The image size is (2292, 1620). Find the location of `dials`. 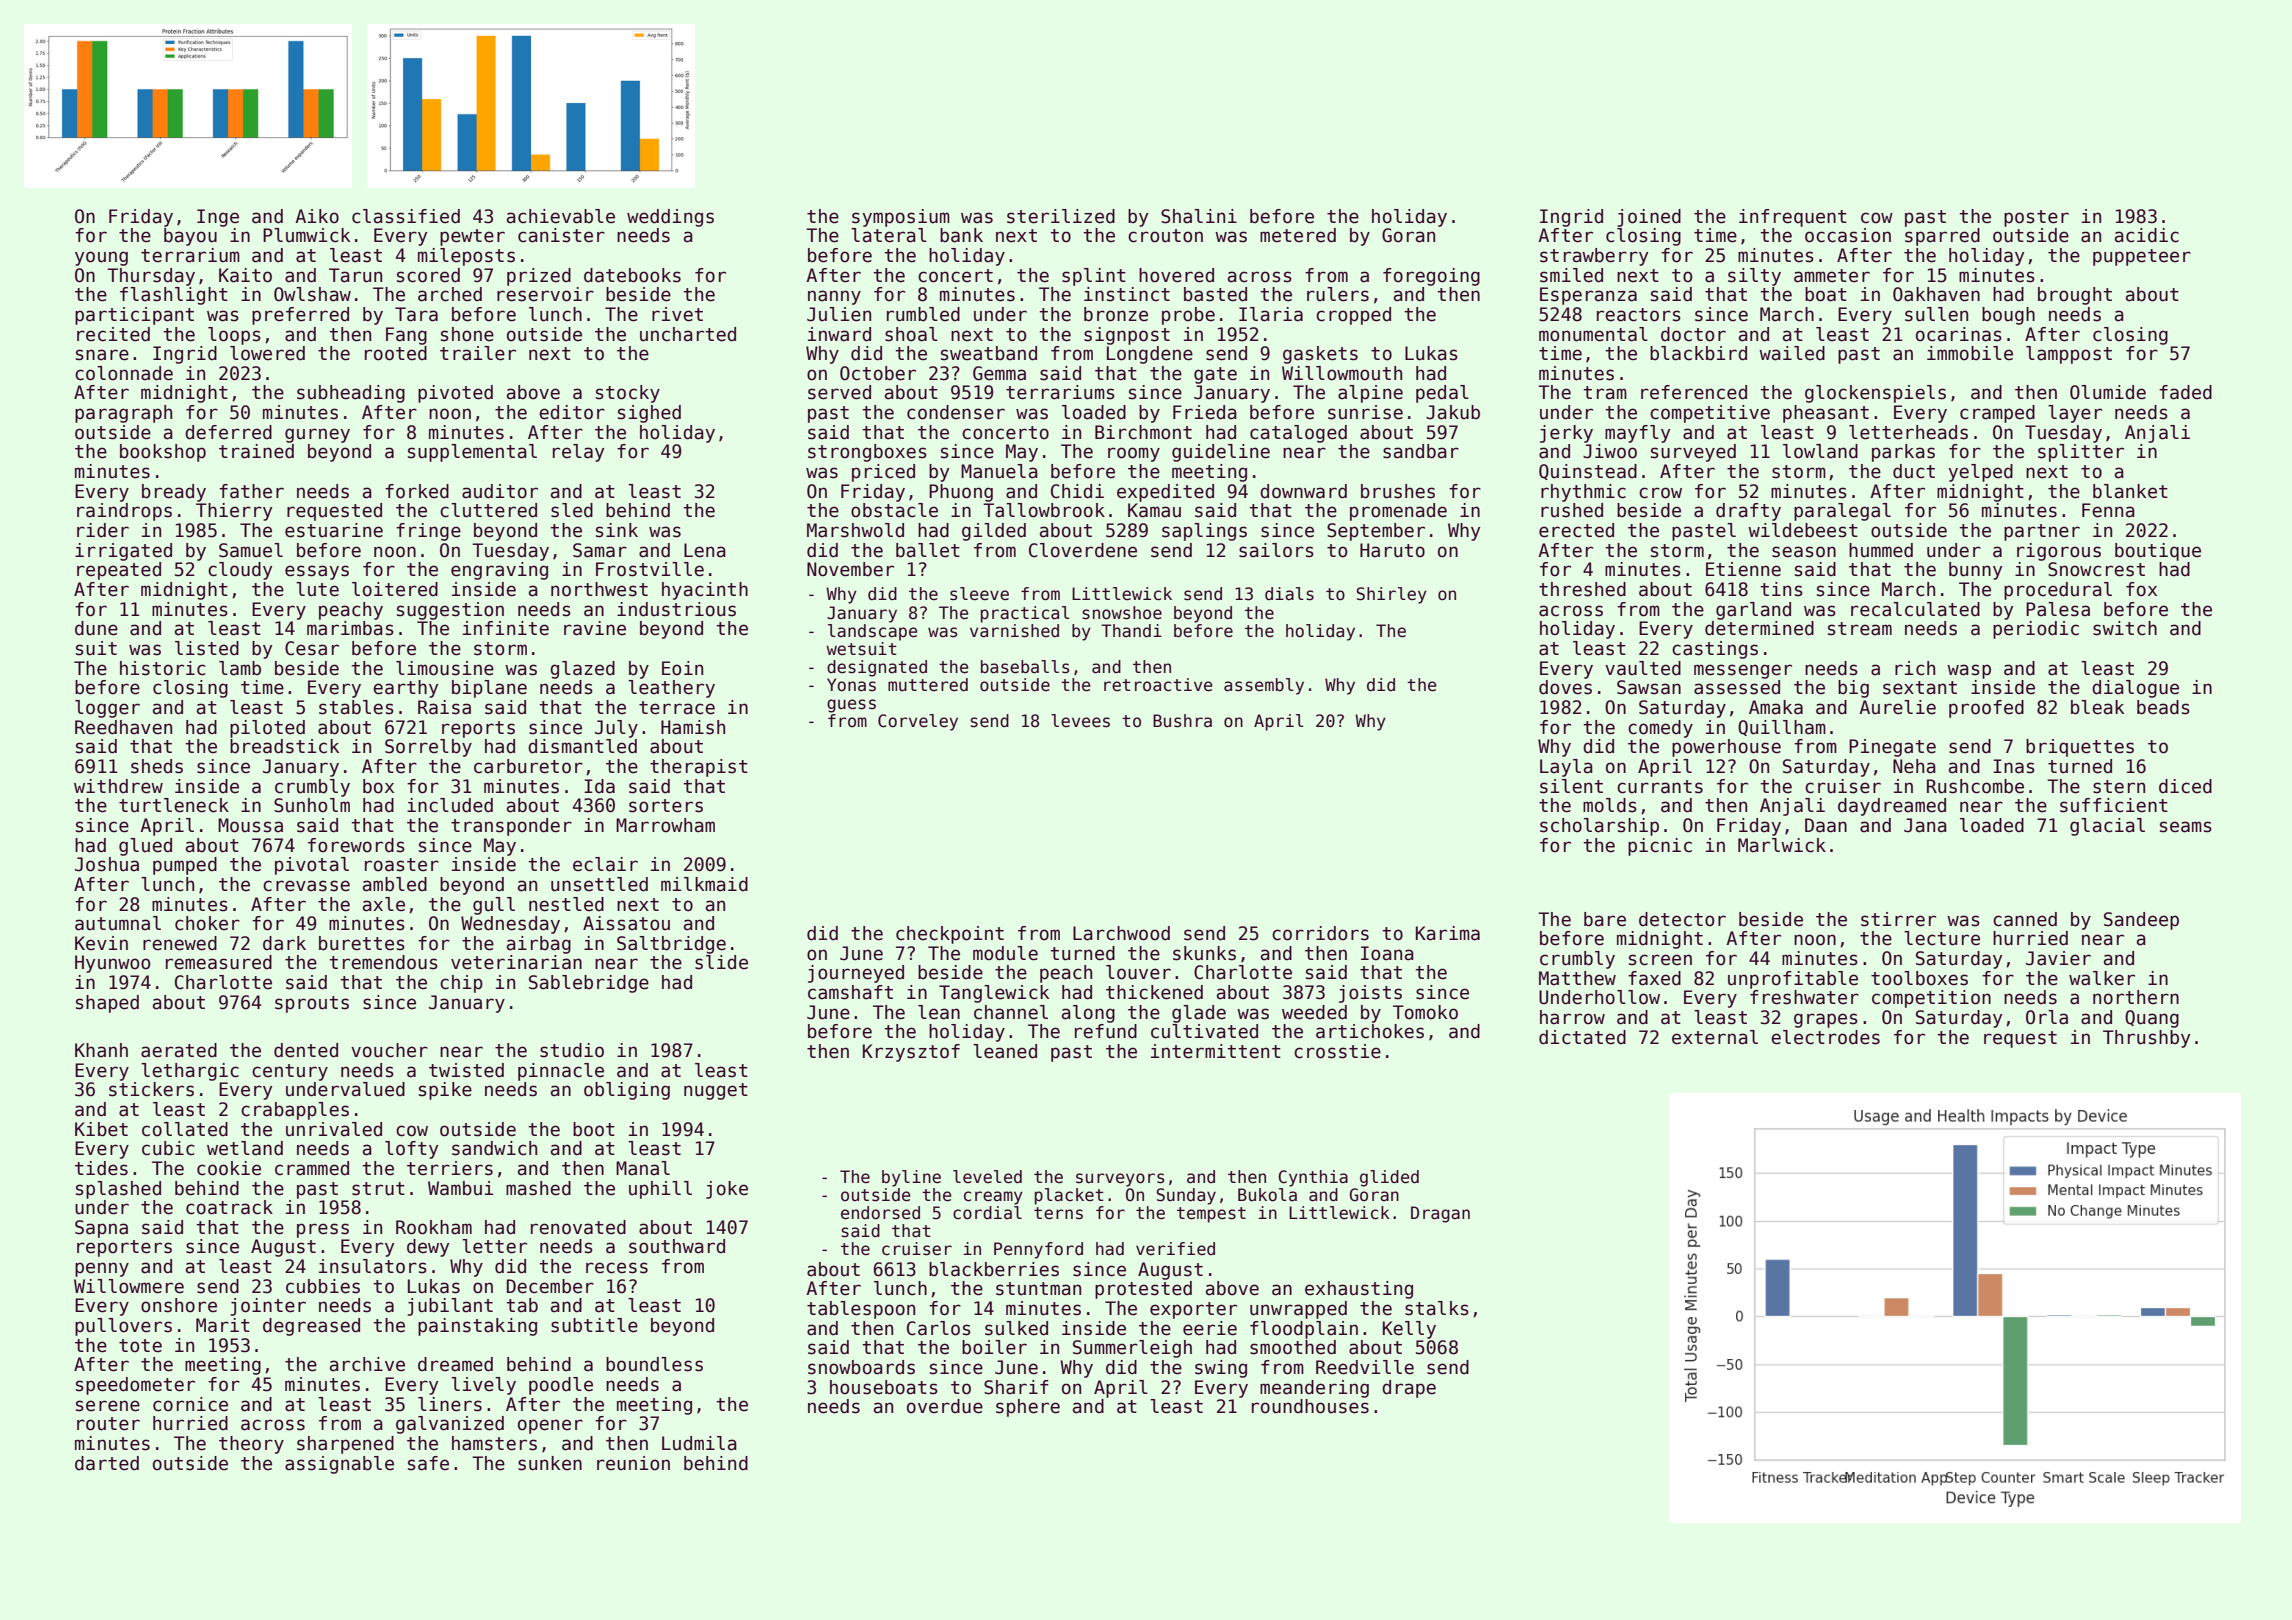

dials is located at coordinates (1289, 594).
